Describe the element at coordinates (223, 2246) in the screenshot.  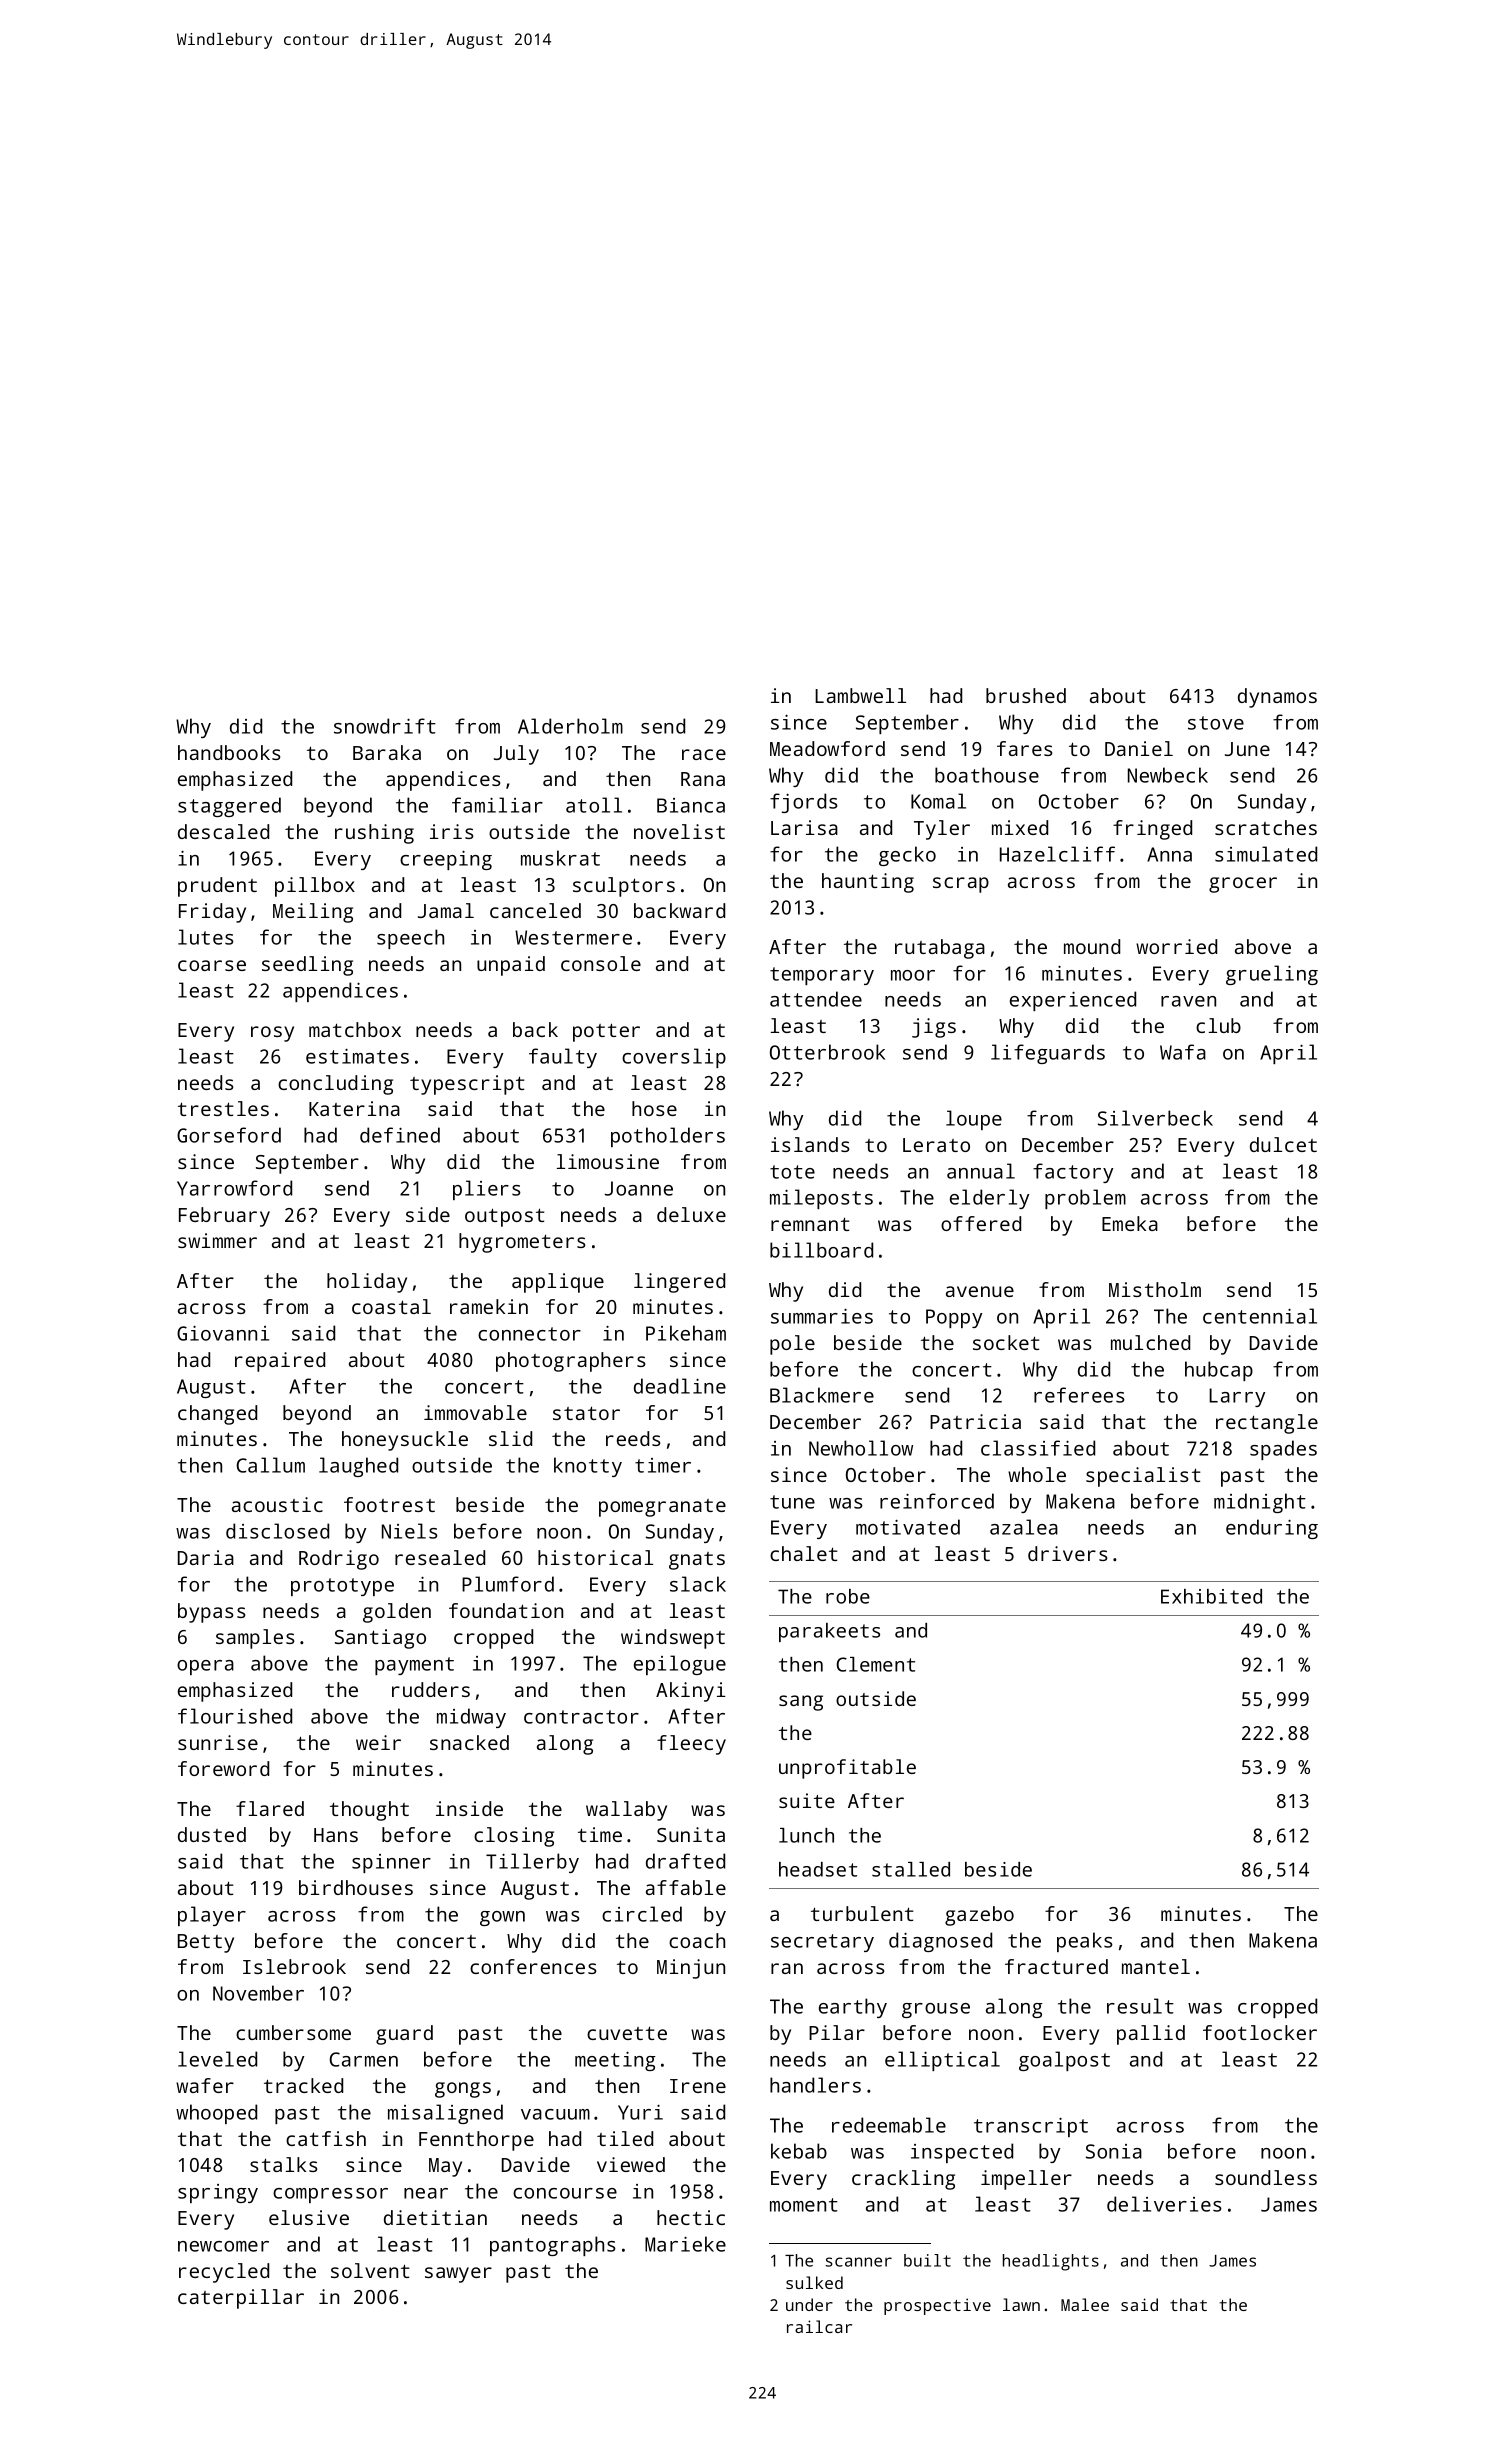
I see `newcomer` at that location.
